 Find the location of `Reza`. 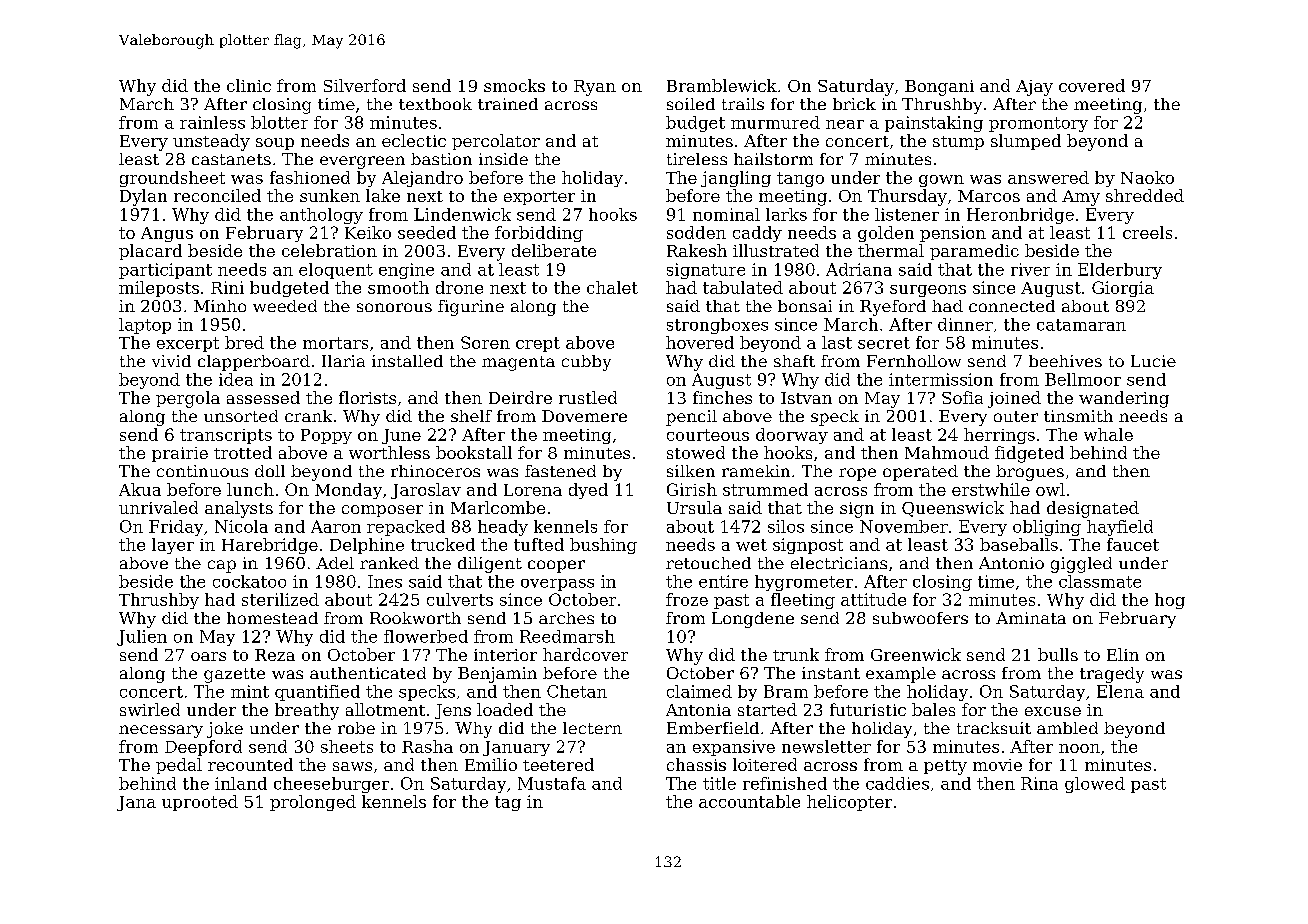

Reza is located at coordinates (275, 655).
